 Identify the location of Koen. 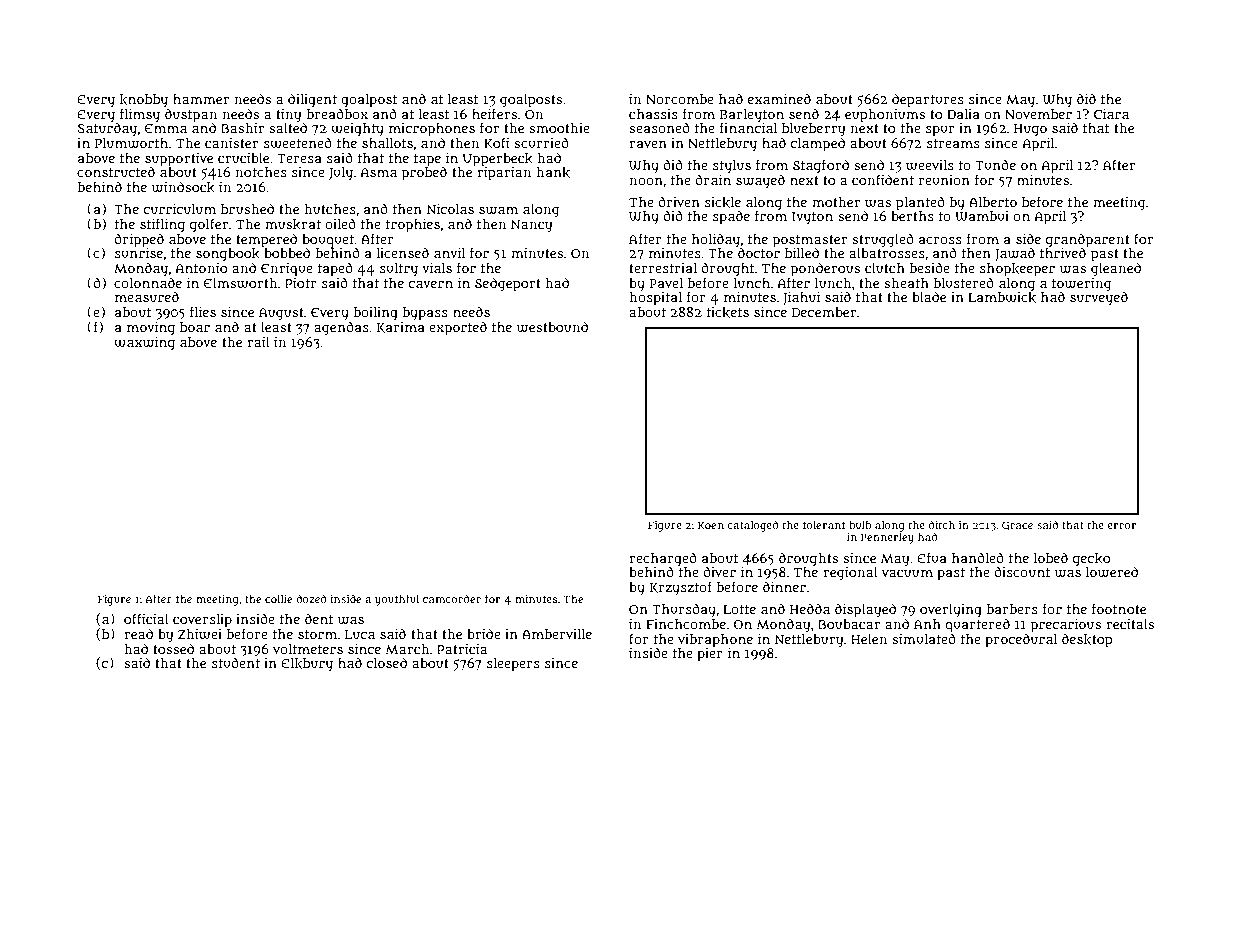
(711, 525).
